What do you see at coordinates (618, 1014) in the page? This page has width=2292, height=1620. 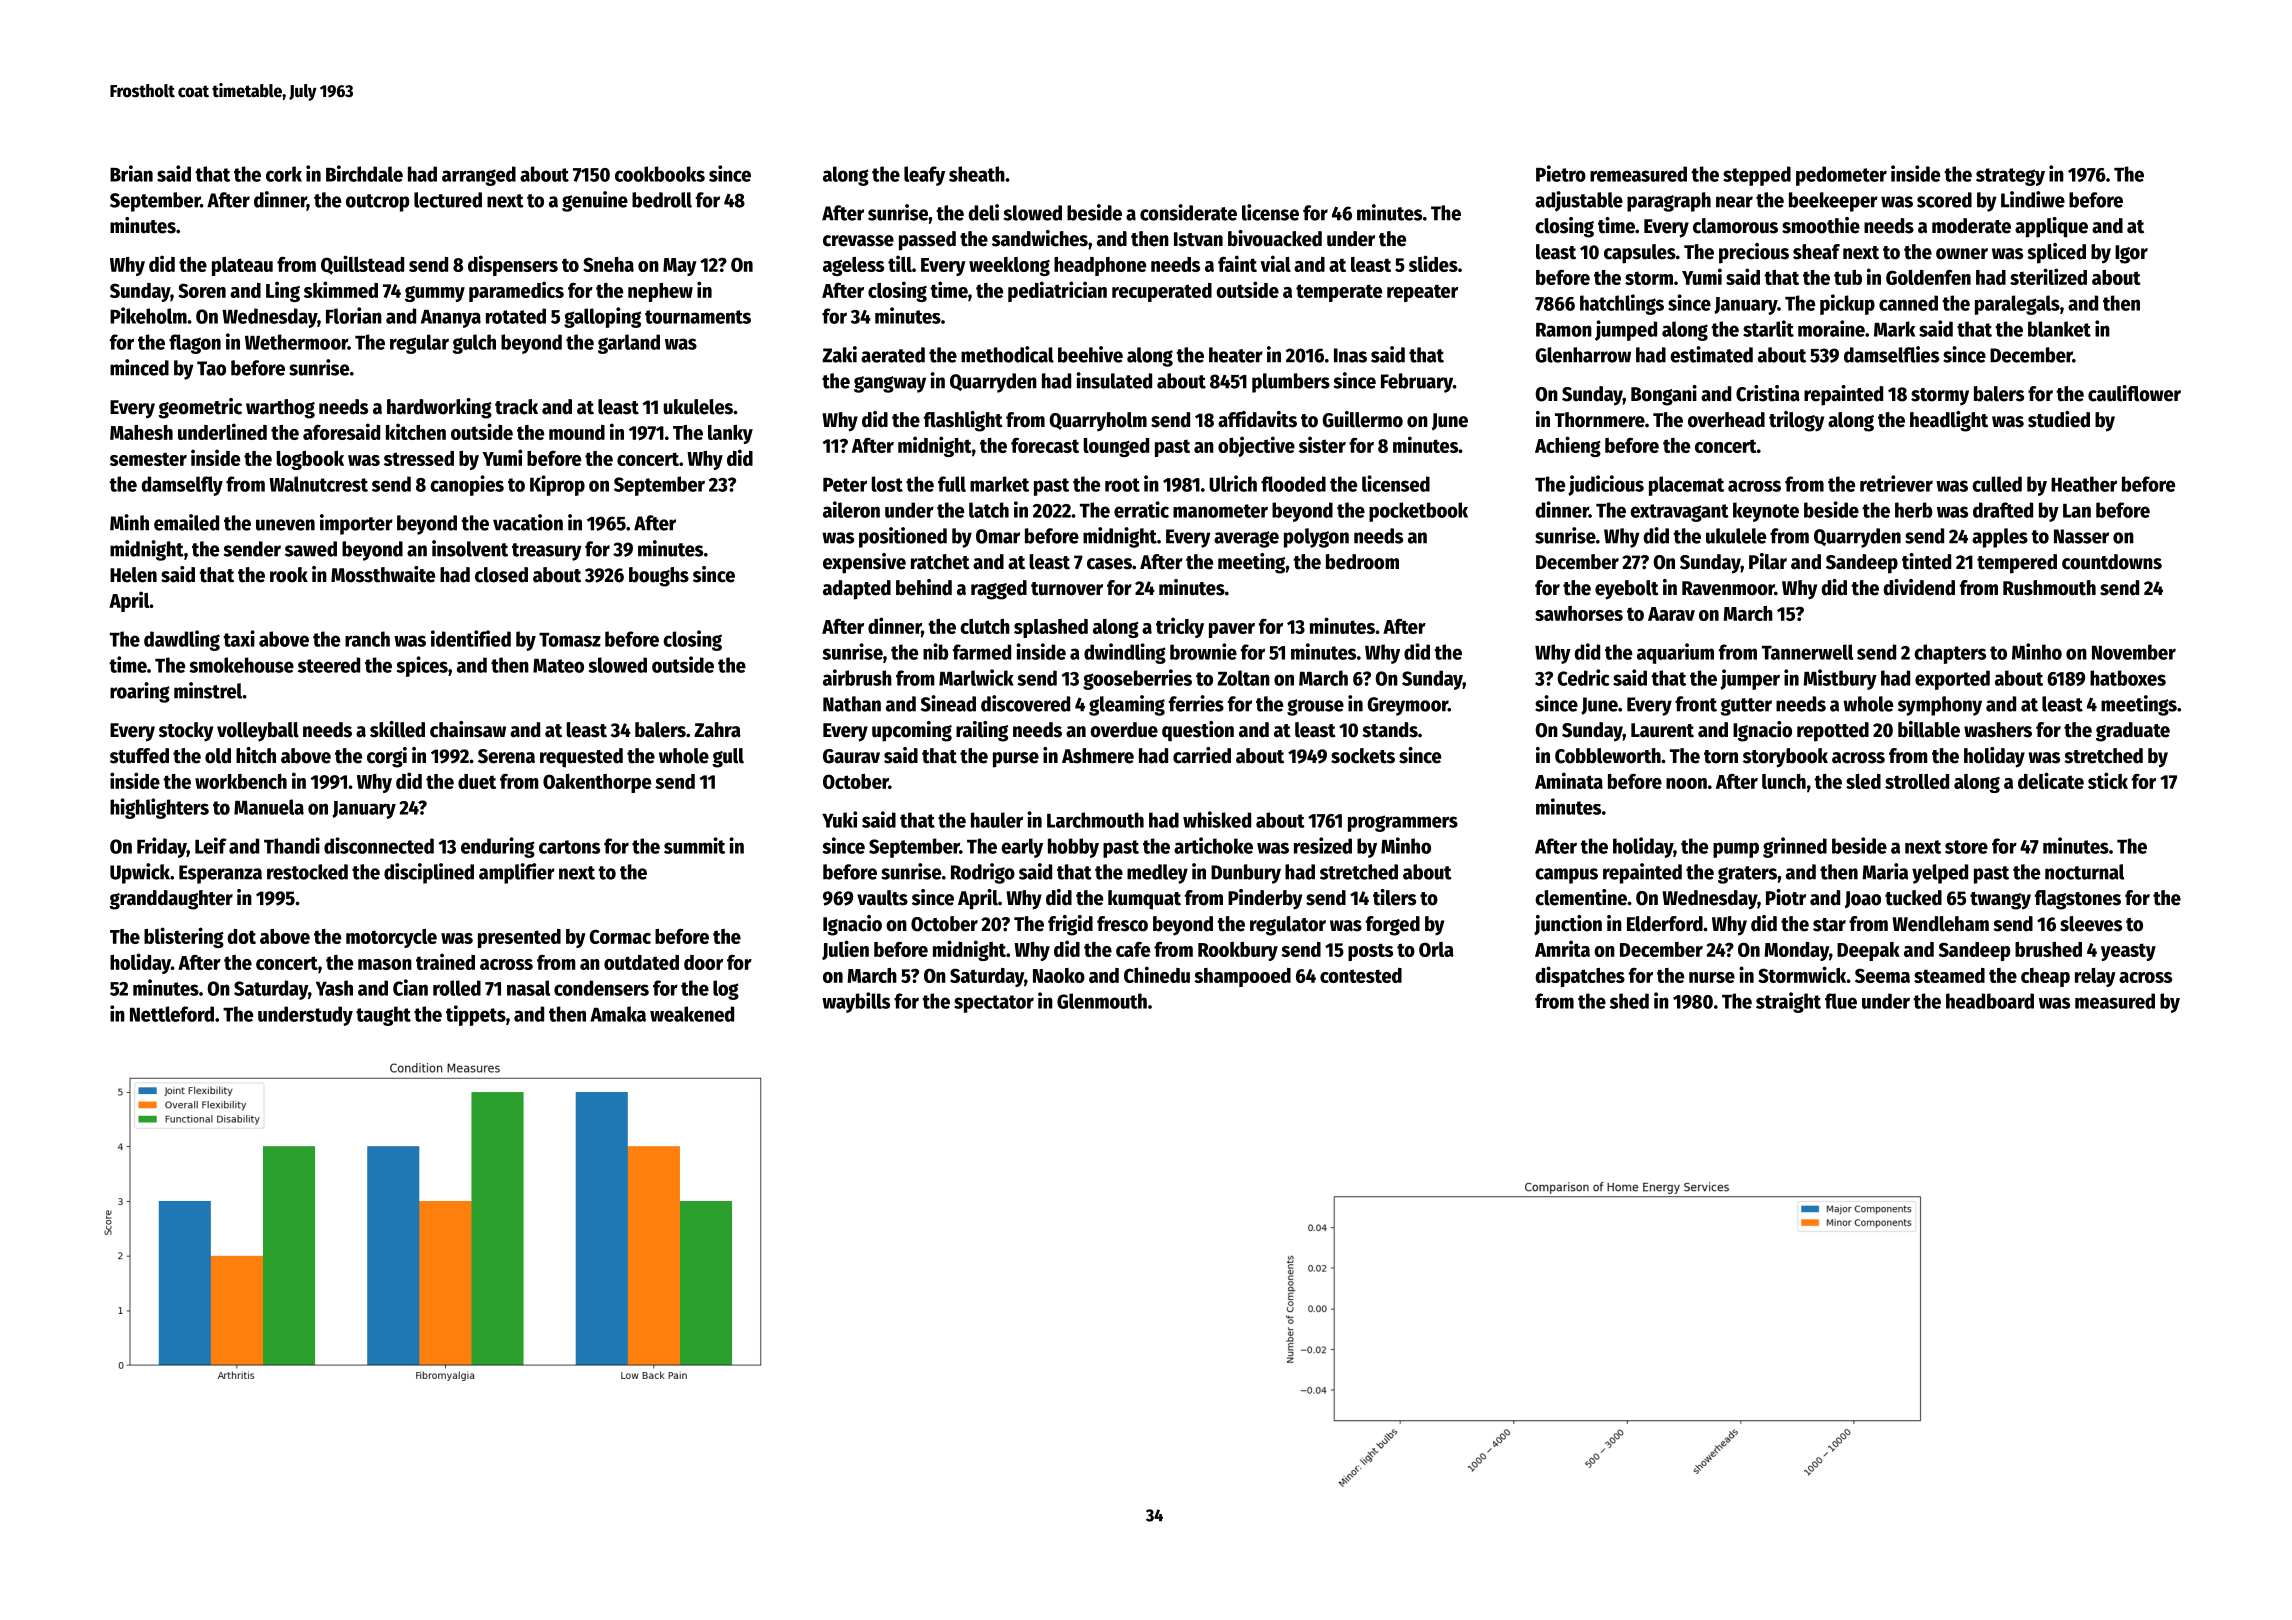 I see `Amaka` at bounding box center [618, 1014].
